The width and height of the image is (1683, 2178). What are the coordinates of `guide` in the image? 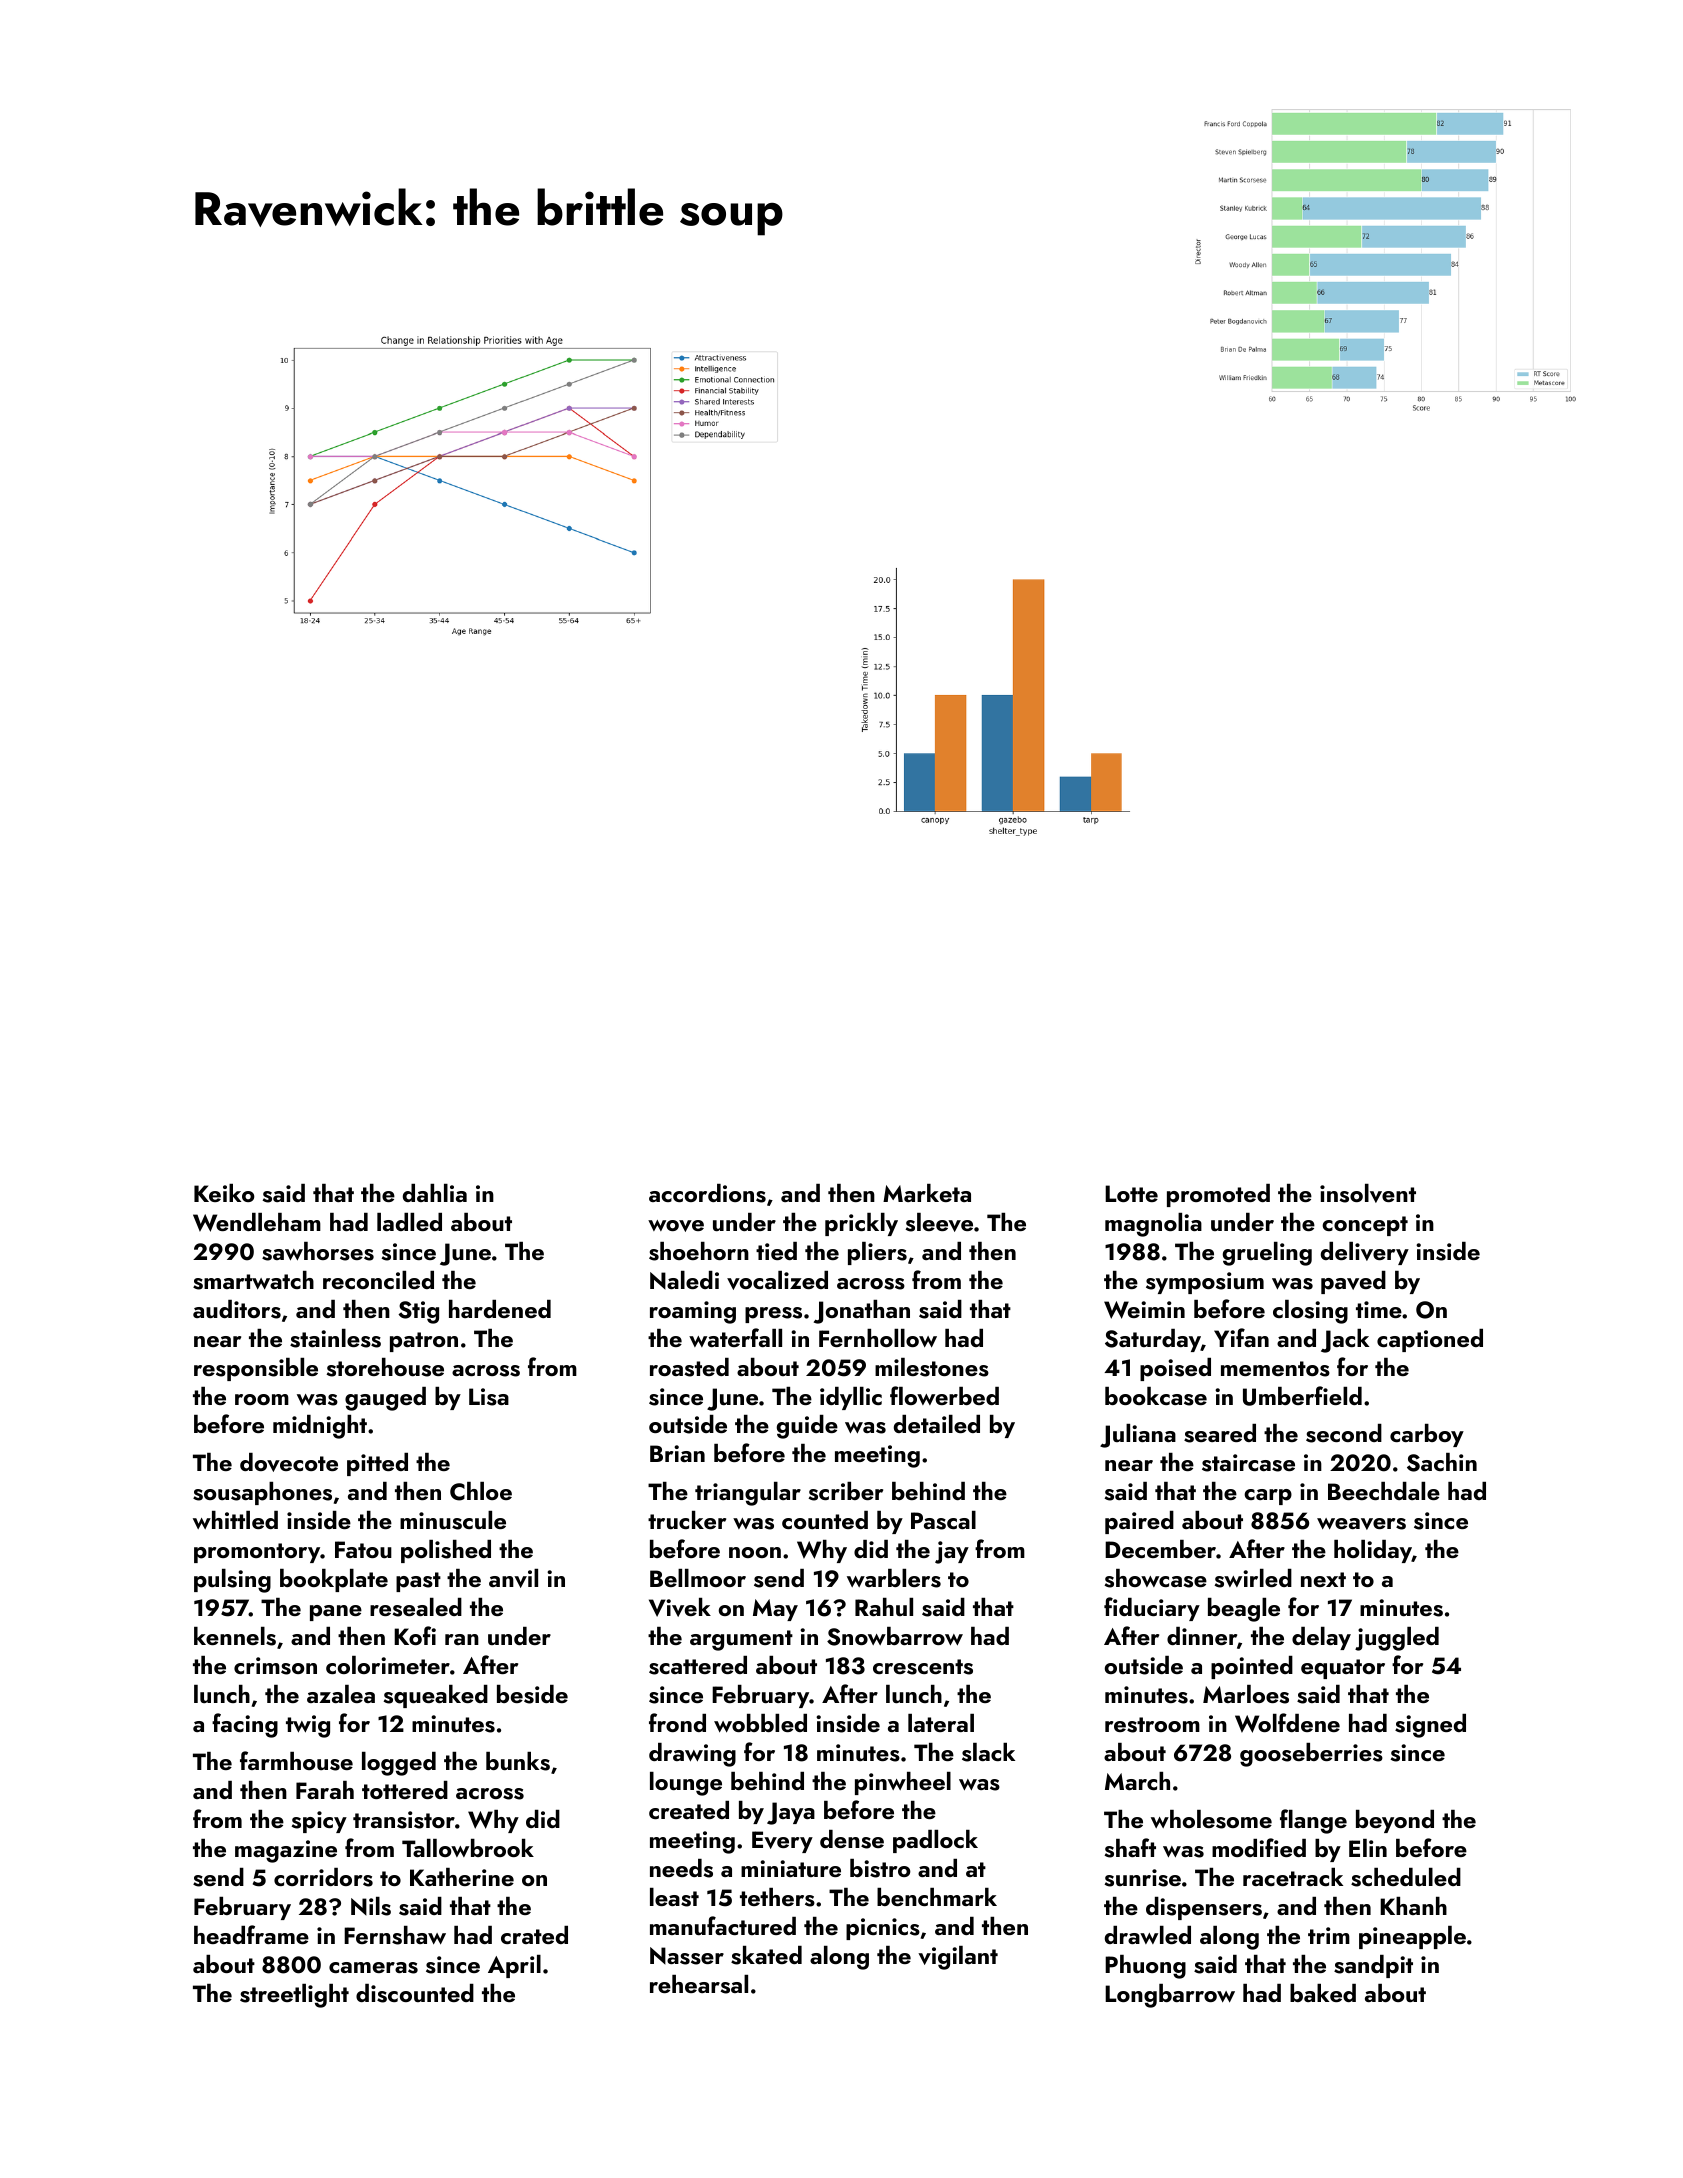 It's located at (807, 1427).
